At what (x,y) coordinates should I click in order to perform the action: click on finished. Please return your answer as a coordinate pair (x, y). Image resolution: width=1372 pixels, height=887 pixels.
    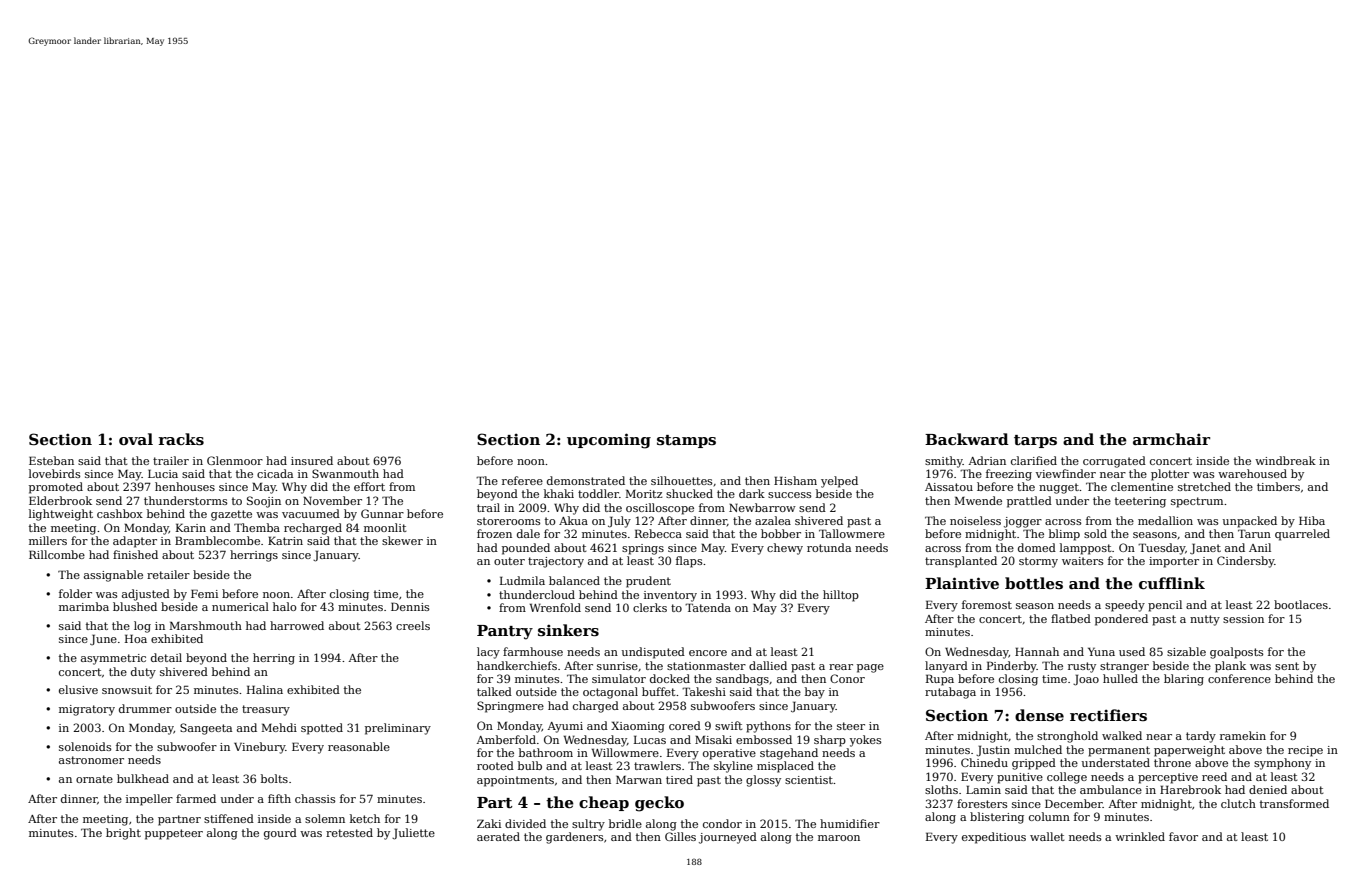
    Looking at the image, I should click on (135, 554).
